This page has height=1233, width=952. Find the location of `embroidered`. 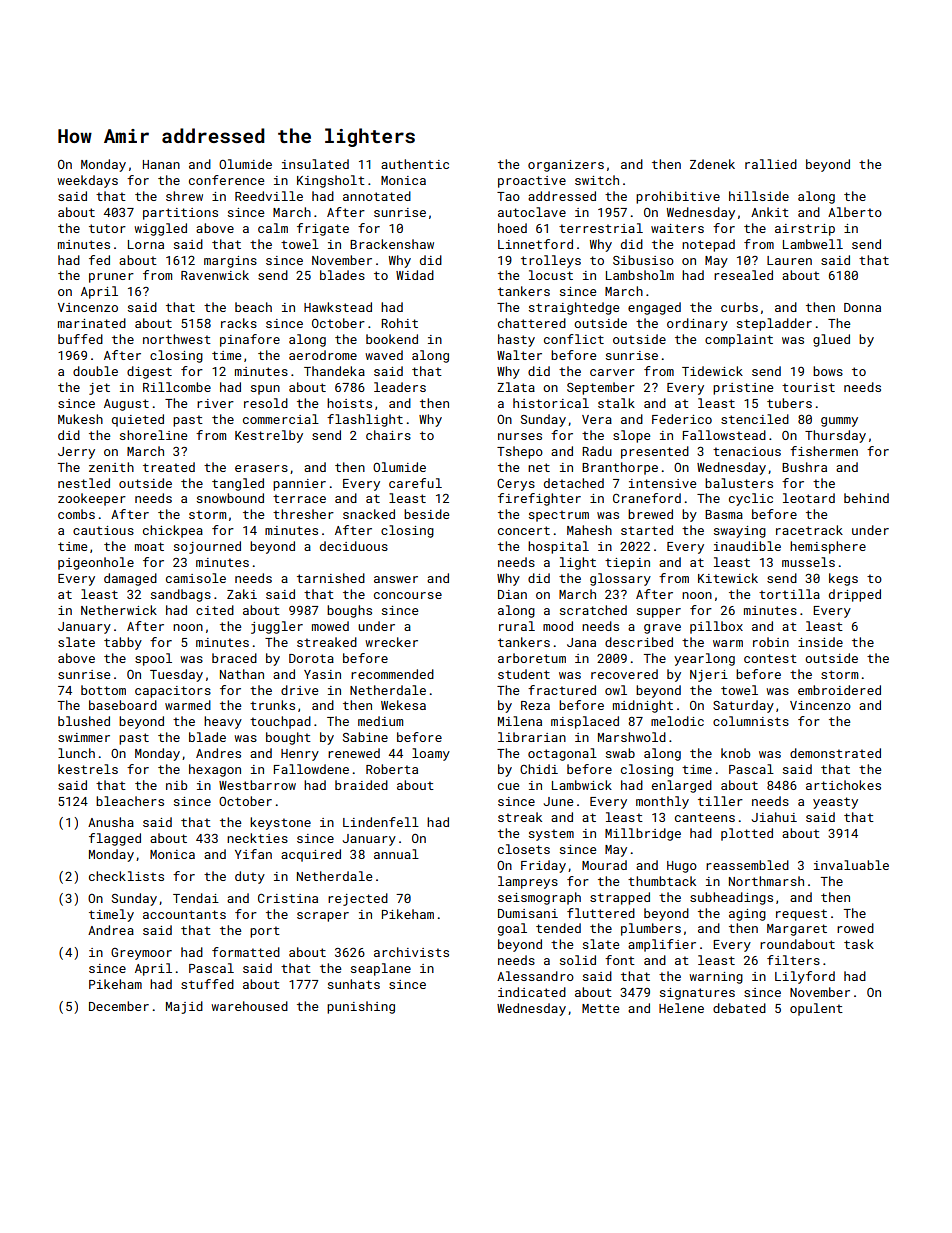

embroidered is located at coordinates (839, 690).
